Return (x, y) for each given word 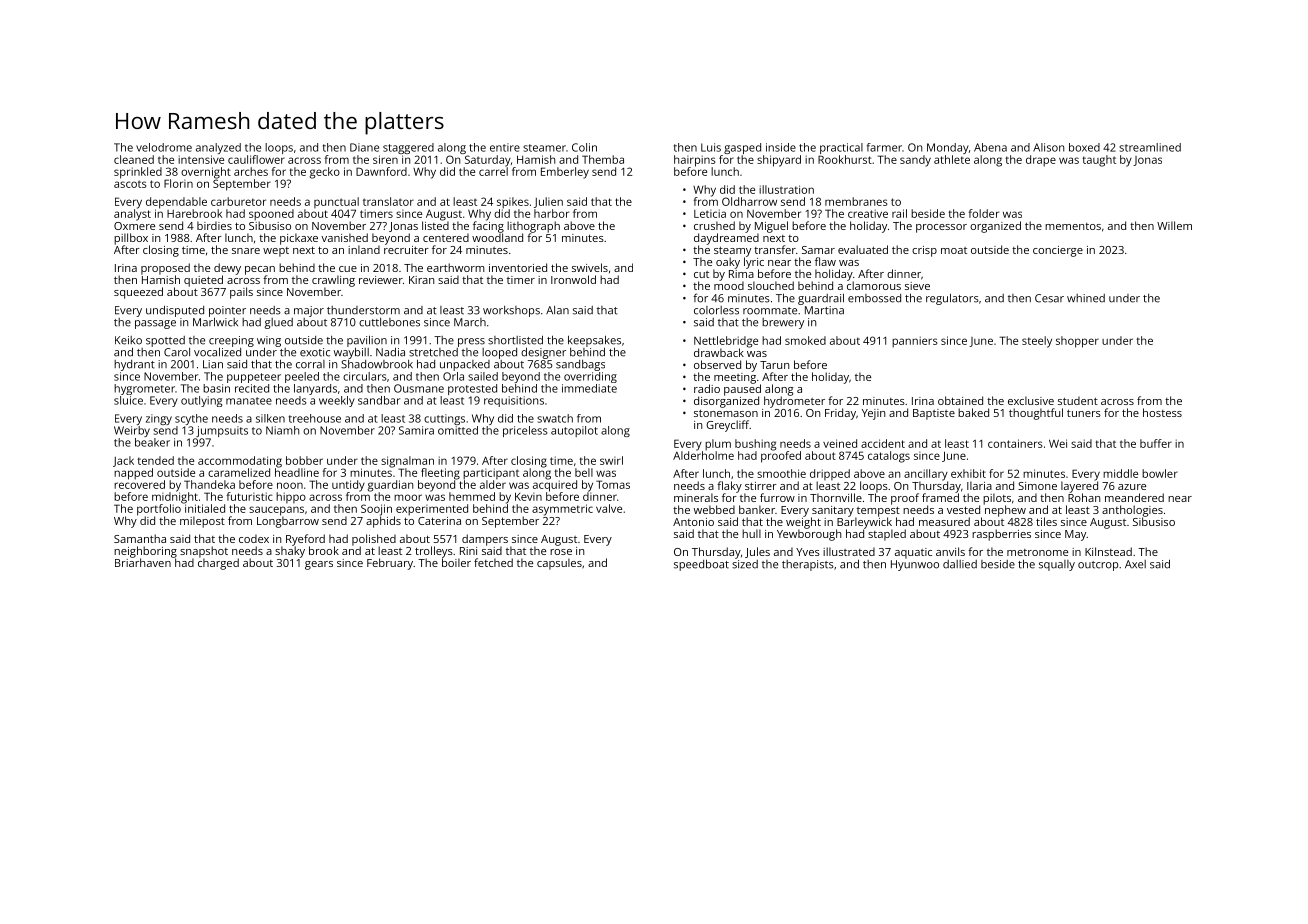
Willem (1174, 225)
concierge (1058, 251)
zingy (159, 419)
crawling (333, 281)
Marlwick (215, 322)
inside (781, 147)
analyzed (218, 148)
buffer (1156, 443)
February (390, 564)
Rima (741, 274)
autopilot (574, 431)
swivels (590, 267)
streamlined (1150, 147)
